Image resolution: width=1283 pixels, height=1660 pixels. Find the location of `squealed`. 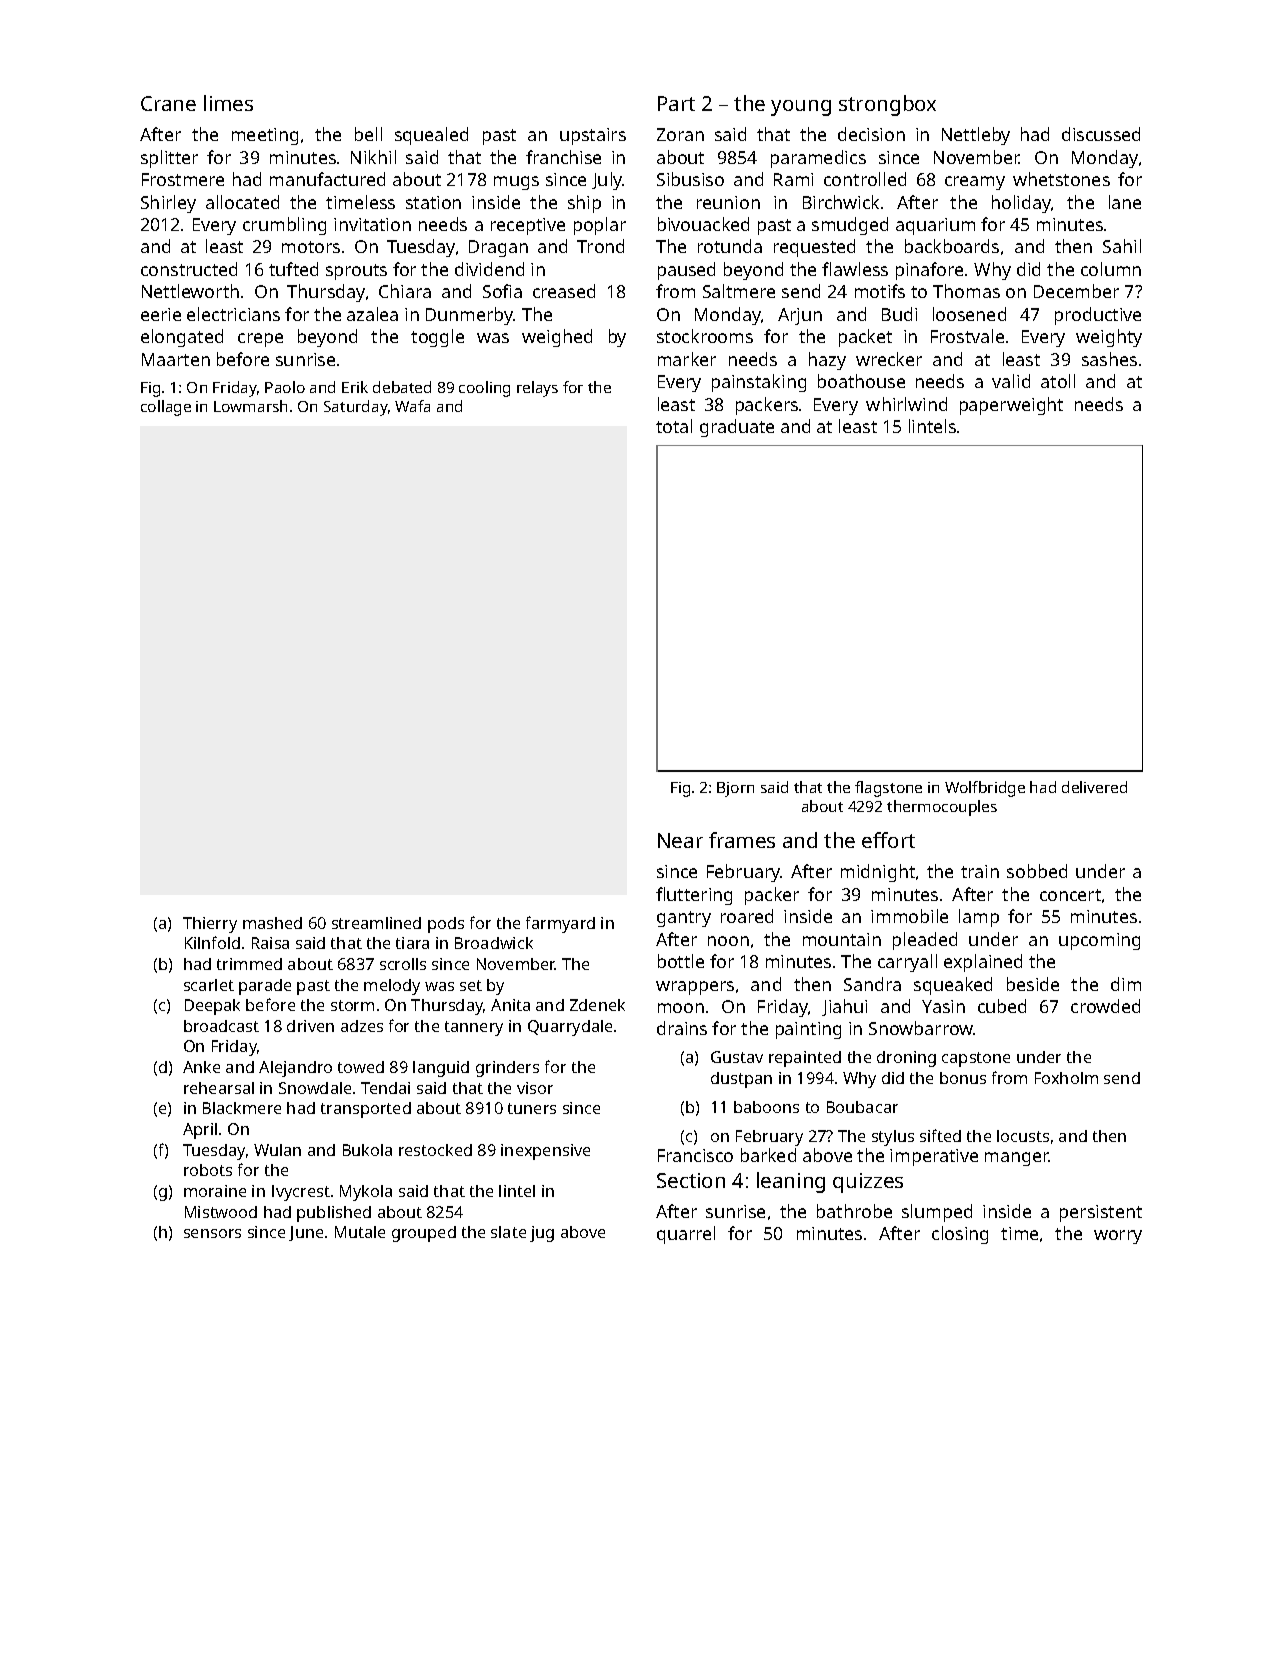

squealed is located at coordinates (431, 136).
